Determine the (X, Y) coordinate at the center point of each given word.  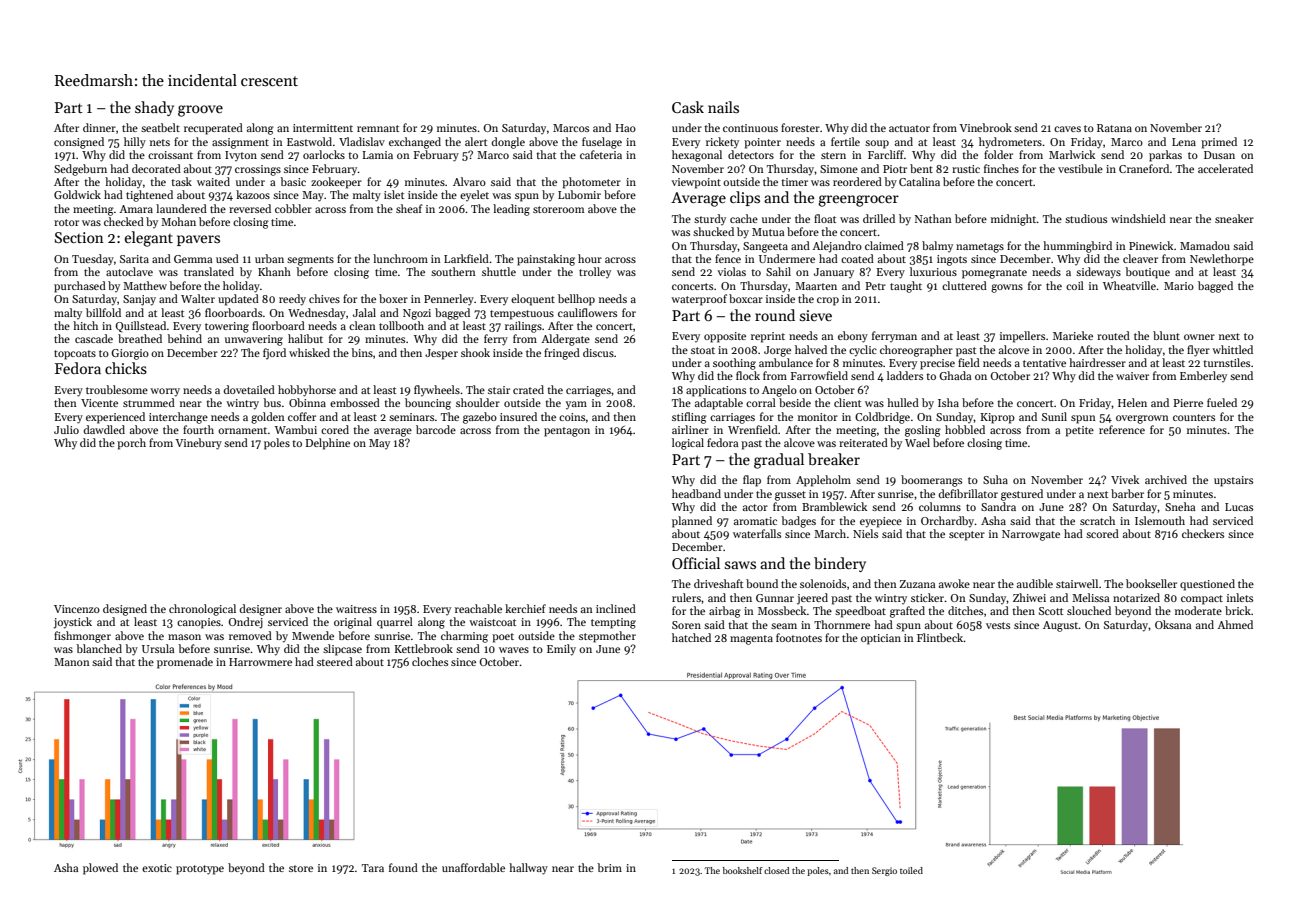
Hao (625, 128)
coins (572, 417)
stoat (703, 350)
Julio (66, 429)
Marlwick (1072, 154)
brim (609, 867)
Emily (561, 650)
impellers (1022, 337)
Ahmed (1235, 624)
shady (154, 108)
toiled (911, 870)
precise (937, 364)
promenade (185, 663)
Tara (373, 868)
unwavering (254, 340)
